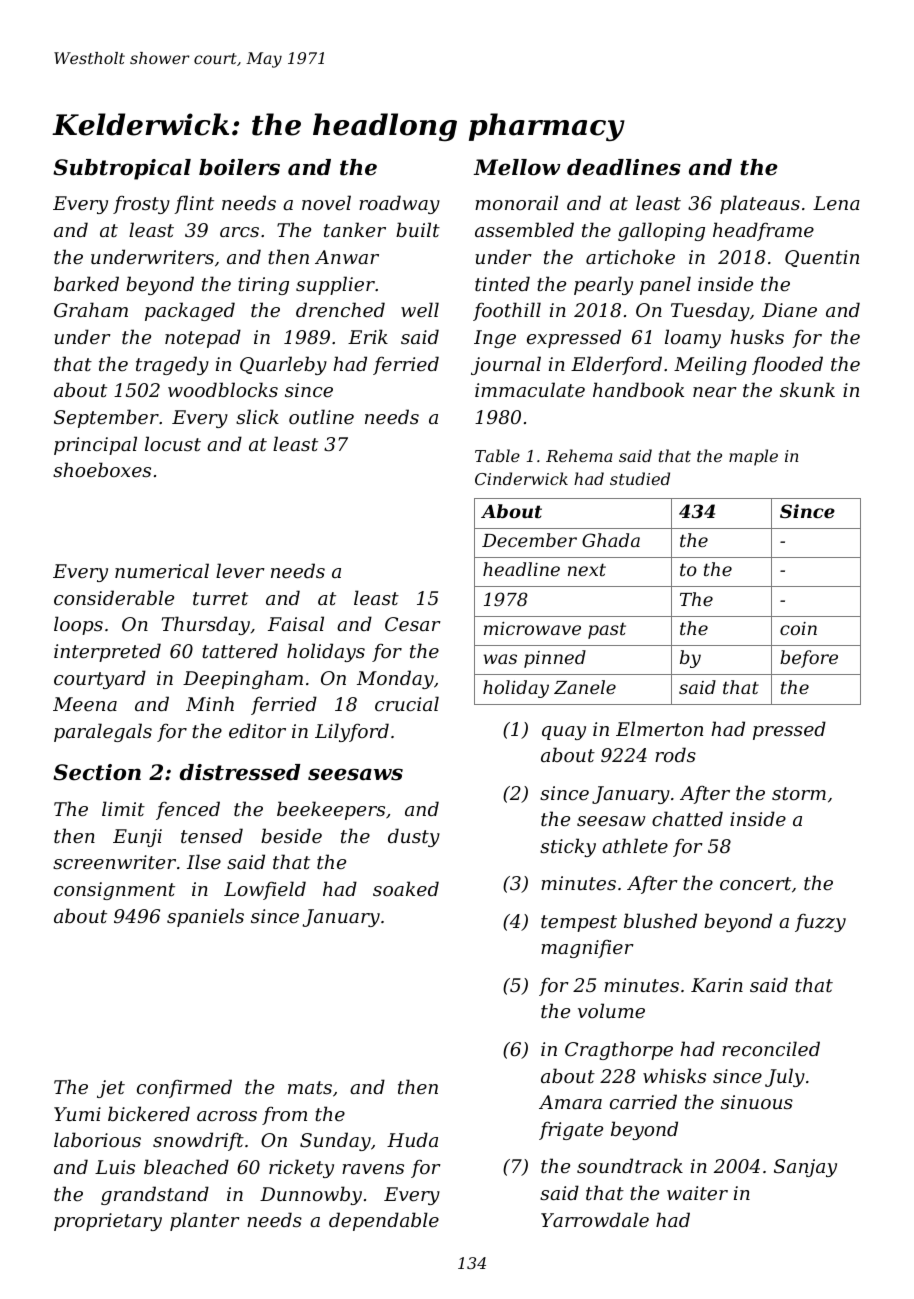 The height and width of the screenshot is (1299, 914). What do you see at coordinates (205, 1221) in the screenshot?
I see `planter` at bounding box center [205, 1221].
